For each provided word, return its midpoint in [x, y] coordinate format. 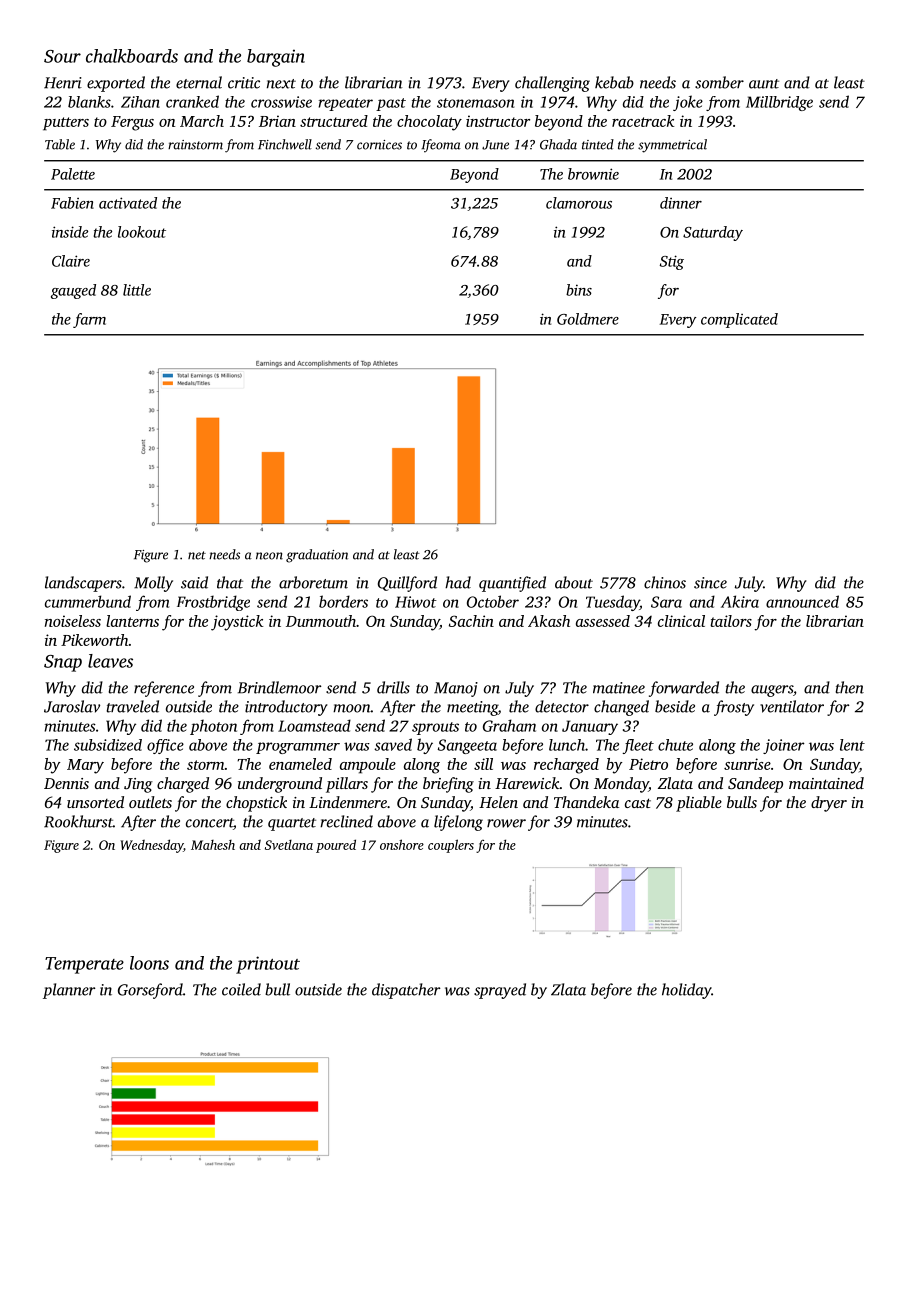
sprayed [500, 991]
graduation [317, 556]
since [710, 583]
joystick [237, 623]
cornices [379, 145]
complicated [739, 320]
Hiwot [416, 602]
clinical [681, 621]
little [137, 290]
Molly [153, 584]
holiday [686, 991]
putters [66, 124]
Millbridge [779, 103]
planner [69, 991]
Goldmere [588, 319]
